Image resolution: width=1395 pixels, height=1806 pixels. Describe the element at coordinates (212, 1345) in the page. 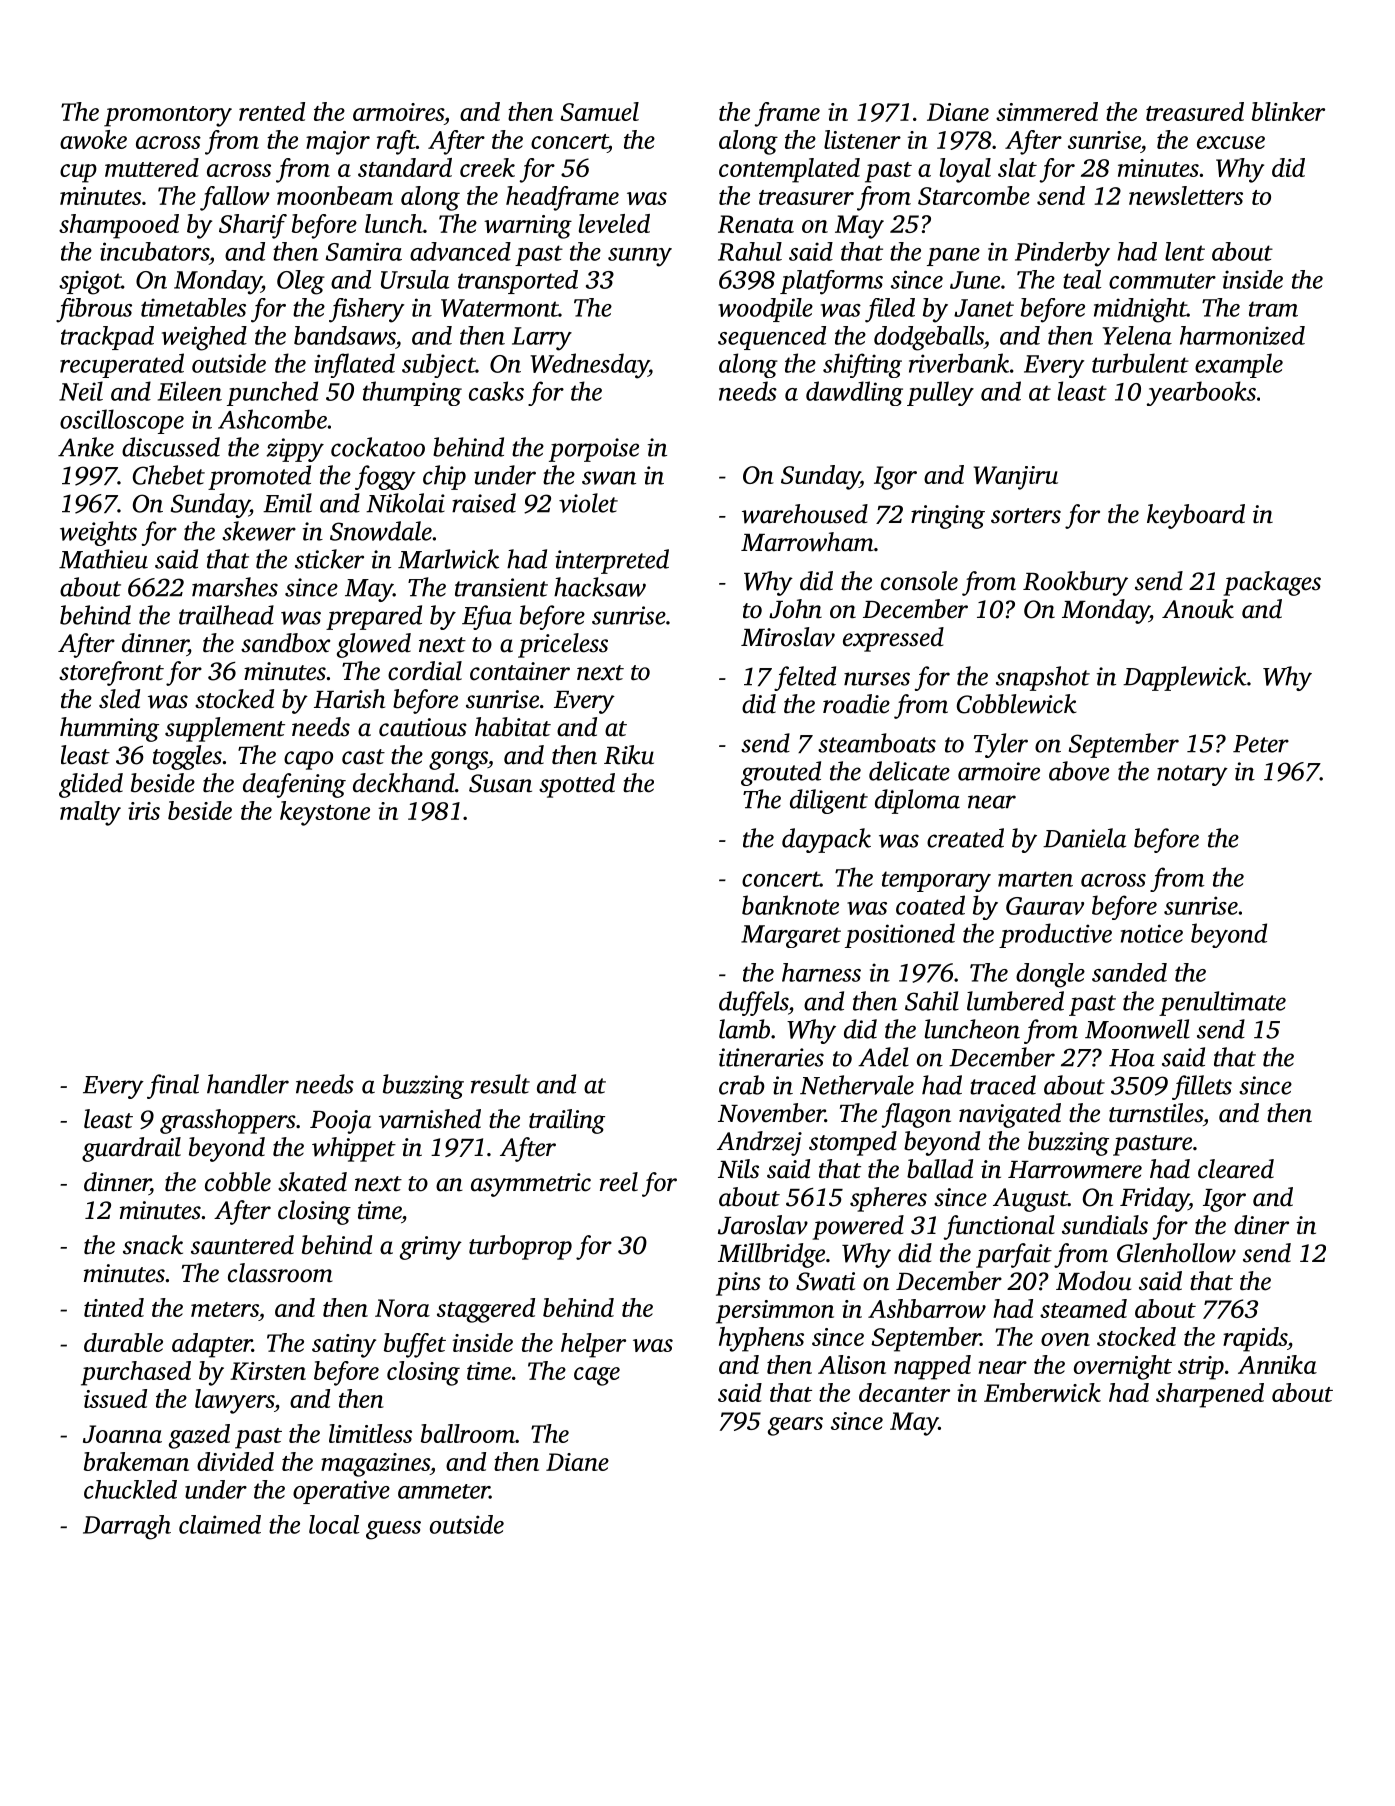

I see `adapter` at that location.
